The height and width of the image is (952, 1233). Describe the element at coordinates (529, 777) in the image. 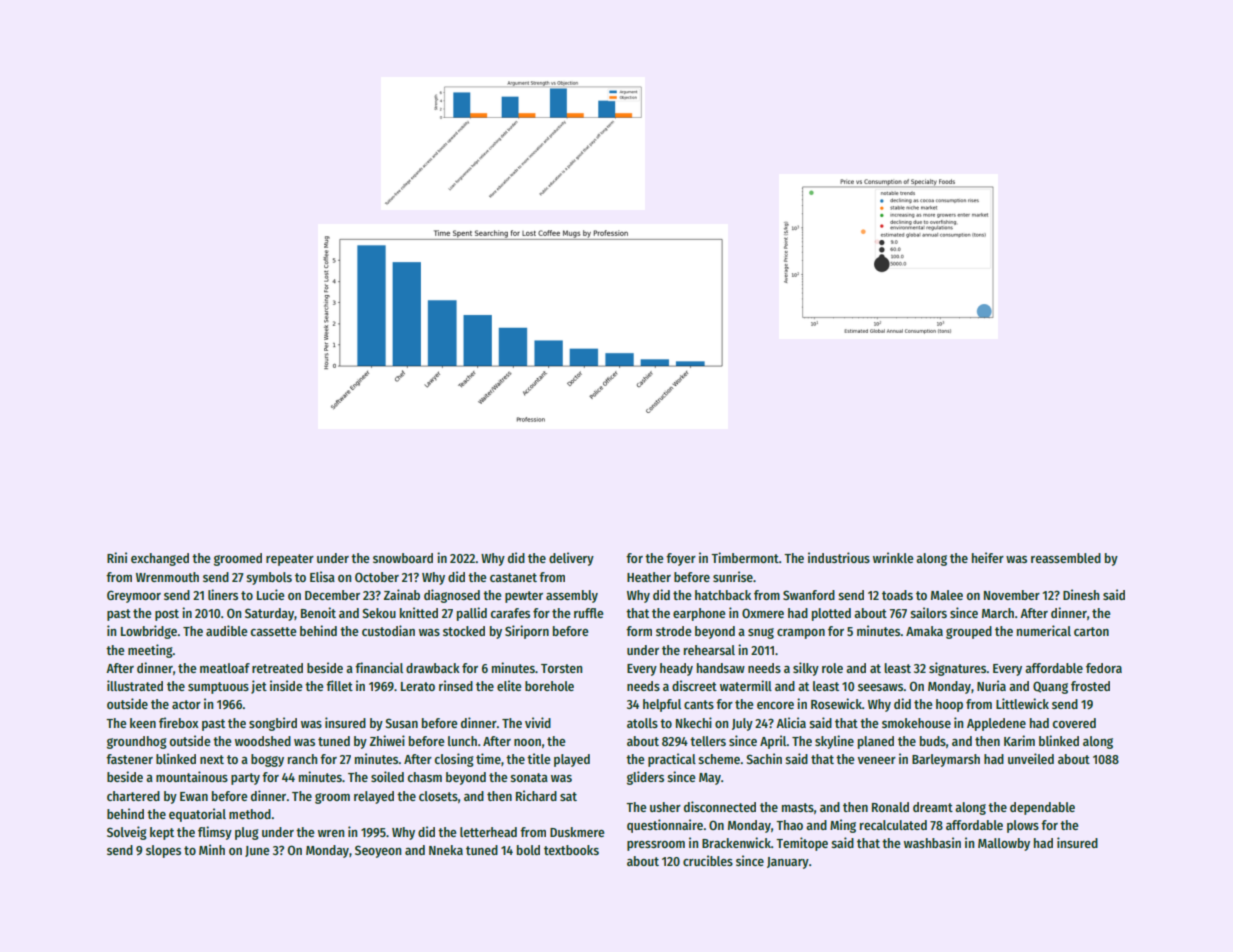

I see `sonata` at that location.
